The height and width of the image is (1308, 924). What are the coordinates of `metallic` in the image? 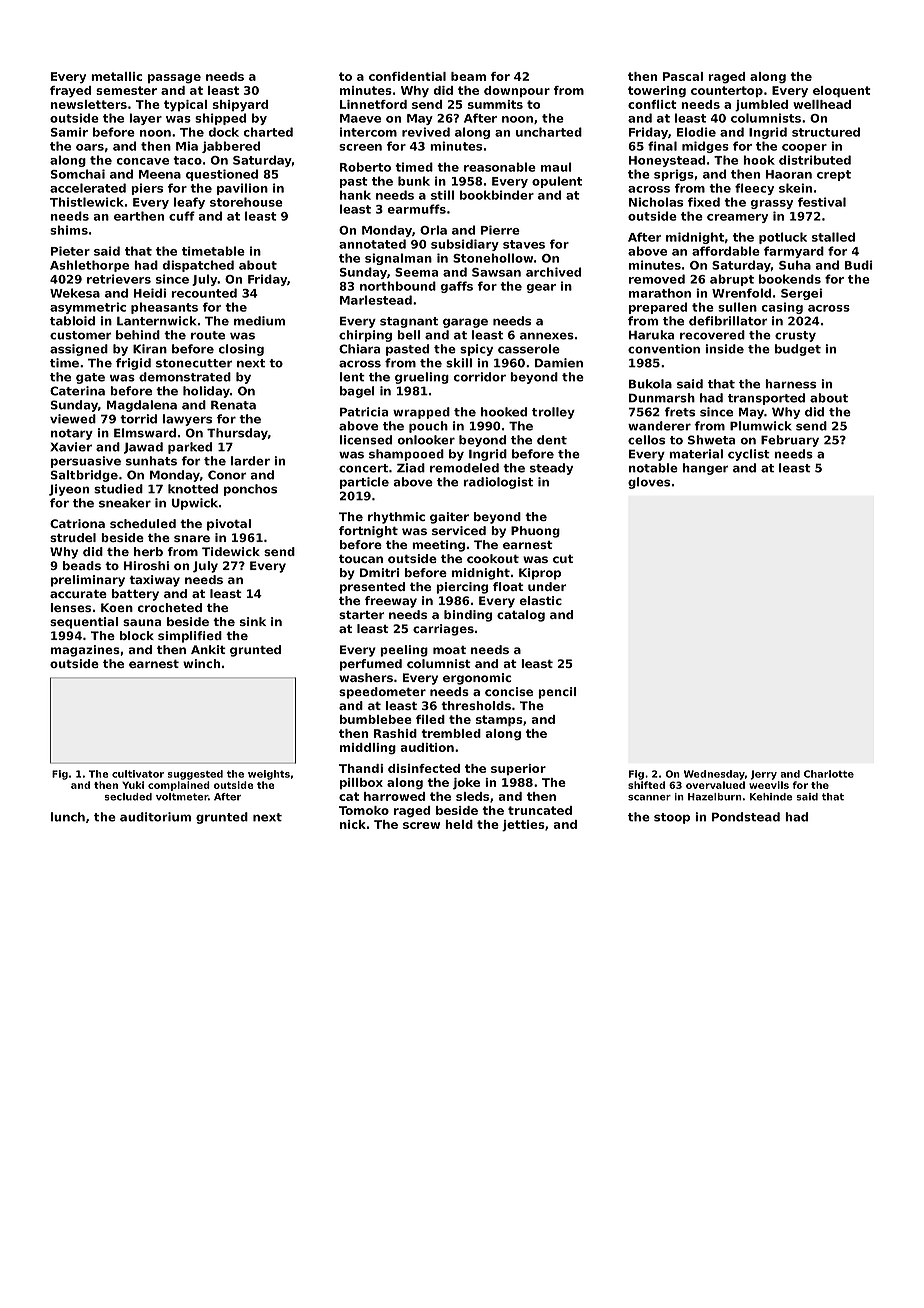 It's located at (116, 76).
